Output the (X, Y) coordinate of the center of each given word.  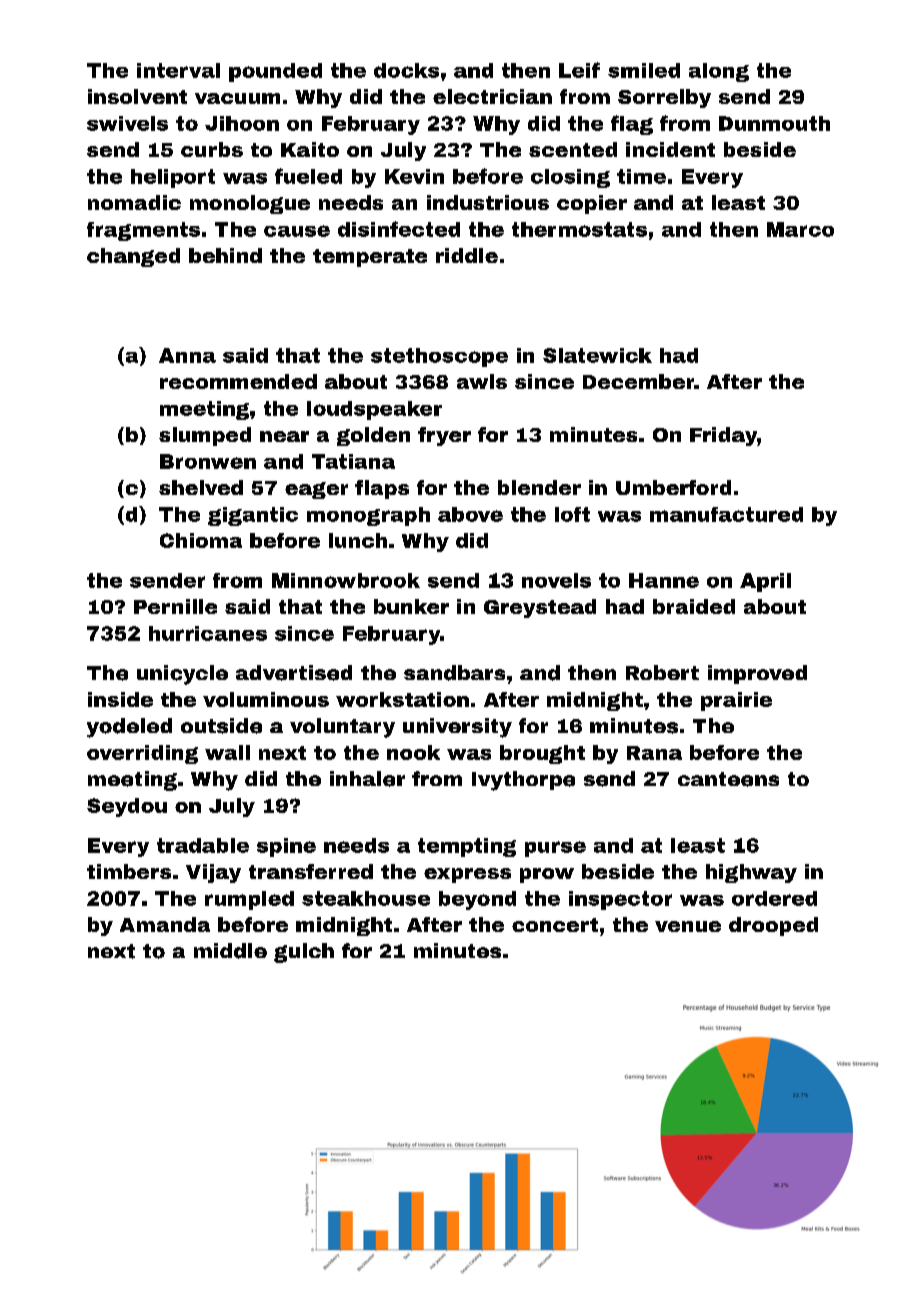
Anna (187, 355)
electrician (492, 96)
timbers (129, 871)
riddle (467, 255)
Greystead (540, 608)
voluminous (266, 699)
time (641, 176)
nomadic (134, 202)
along (719, 72)
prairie (736, 701)
